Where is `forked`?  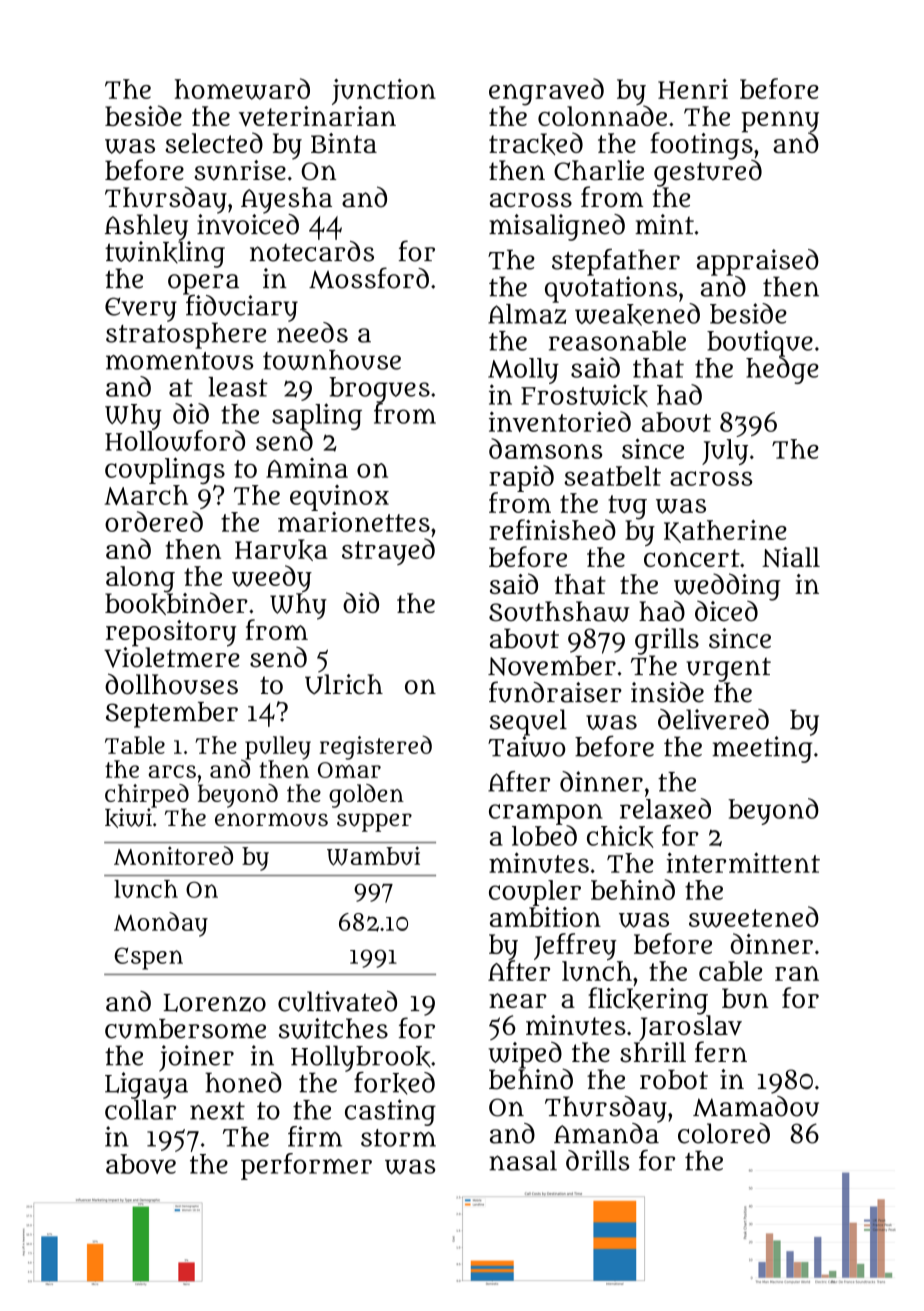
forked is located at coordinates (394, 1083).
